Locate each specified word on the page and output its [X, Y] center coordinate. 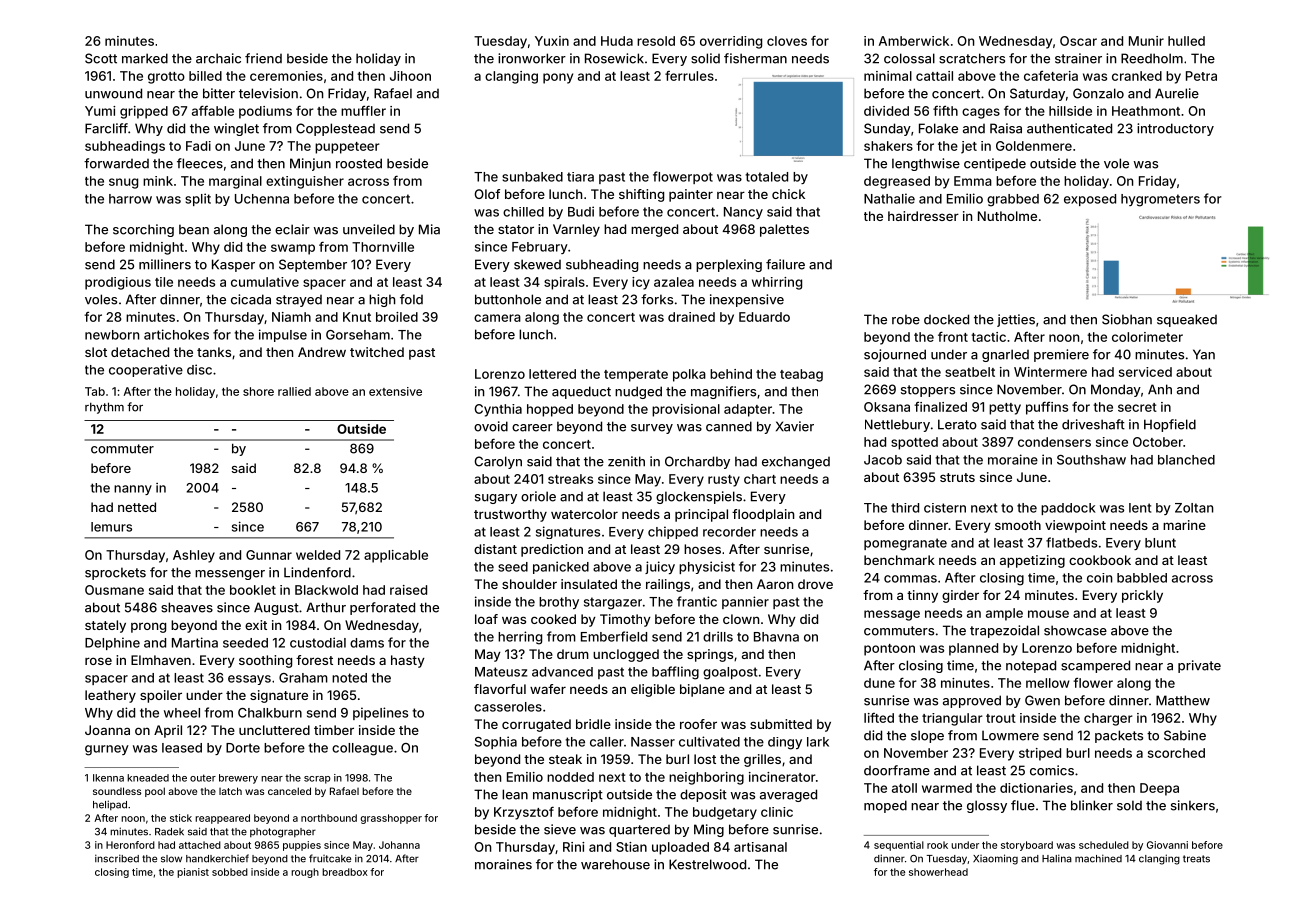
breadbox [345, 872]
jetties [1016, 320]
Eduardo [764, 317]
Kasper [233, 265]
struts [957, 477]
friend [263, 58]
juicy [660, 567]
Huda [617, 41]
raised [408, 590]
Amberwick [914, 41]
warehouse [615, 864]
